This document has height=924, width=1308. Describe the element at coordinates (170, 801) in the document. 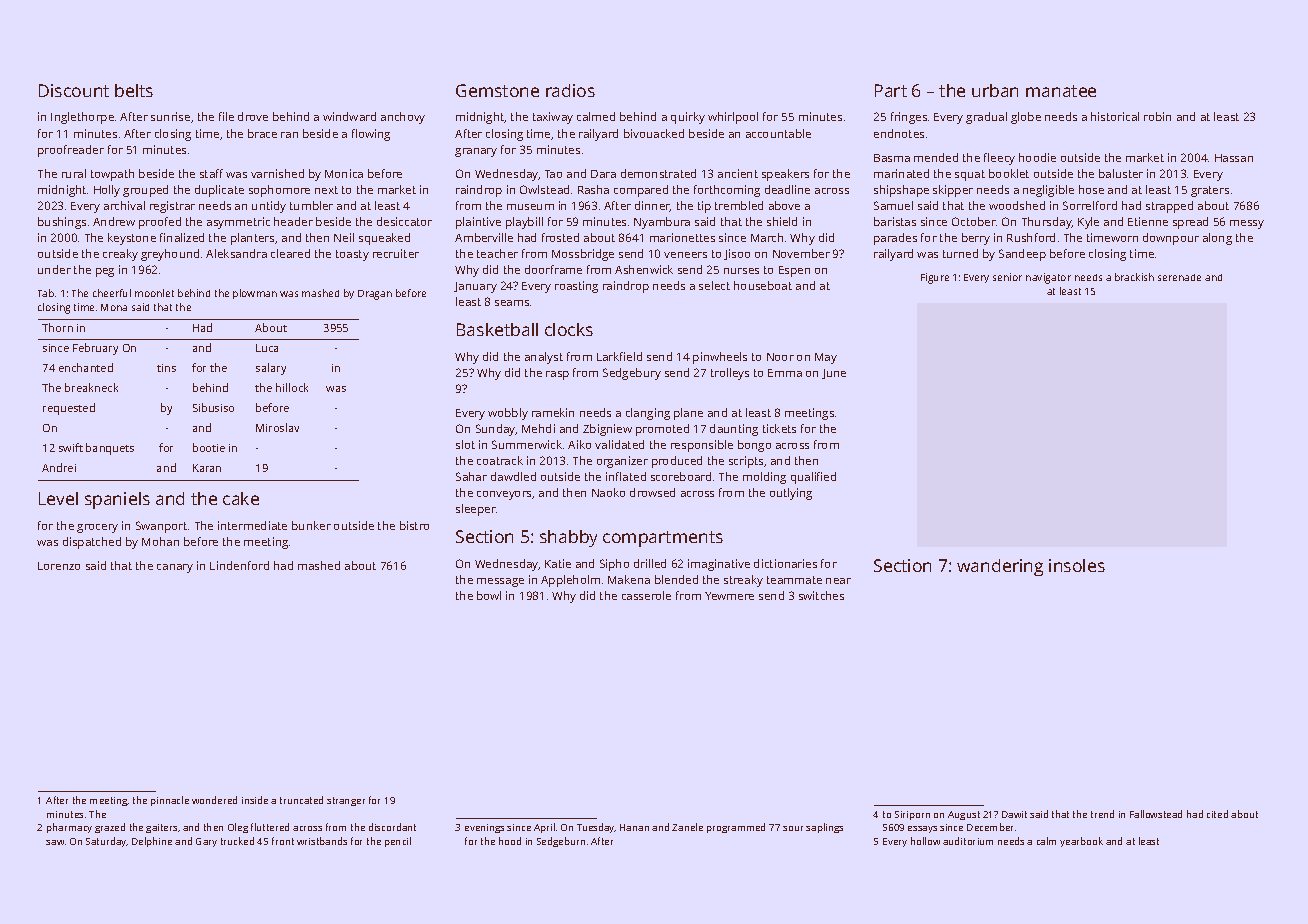

I see `pinnacle` at that location.
